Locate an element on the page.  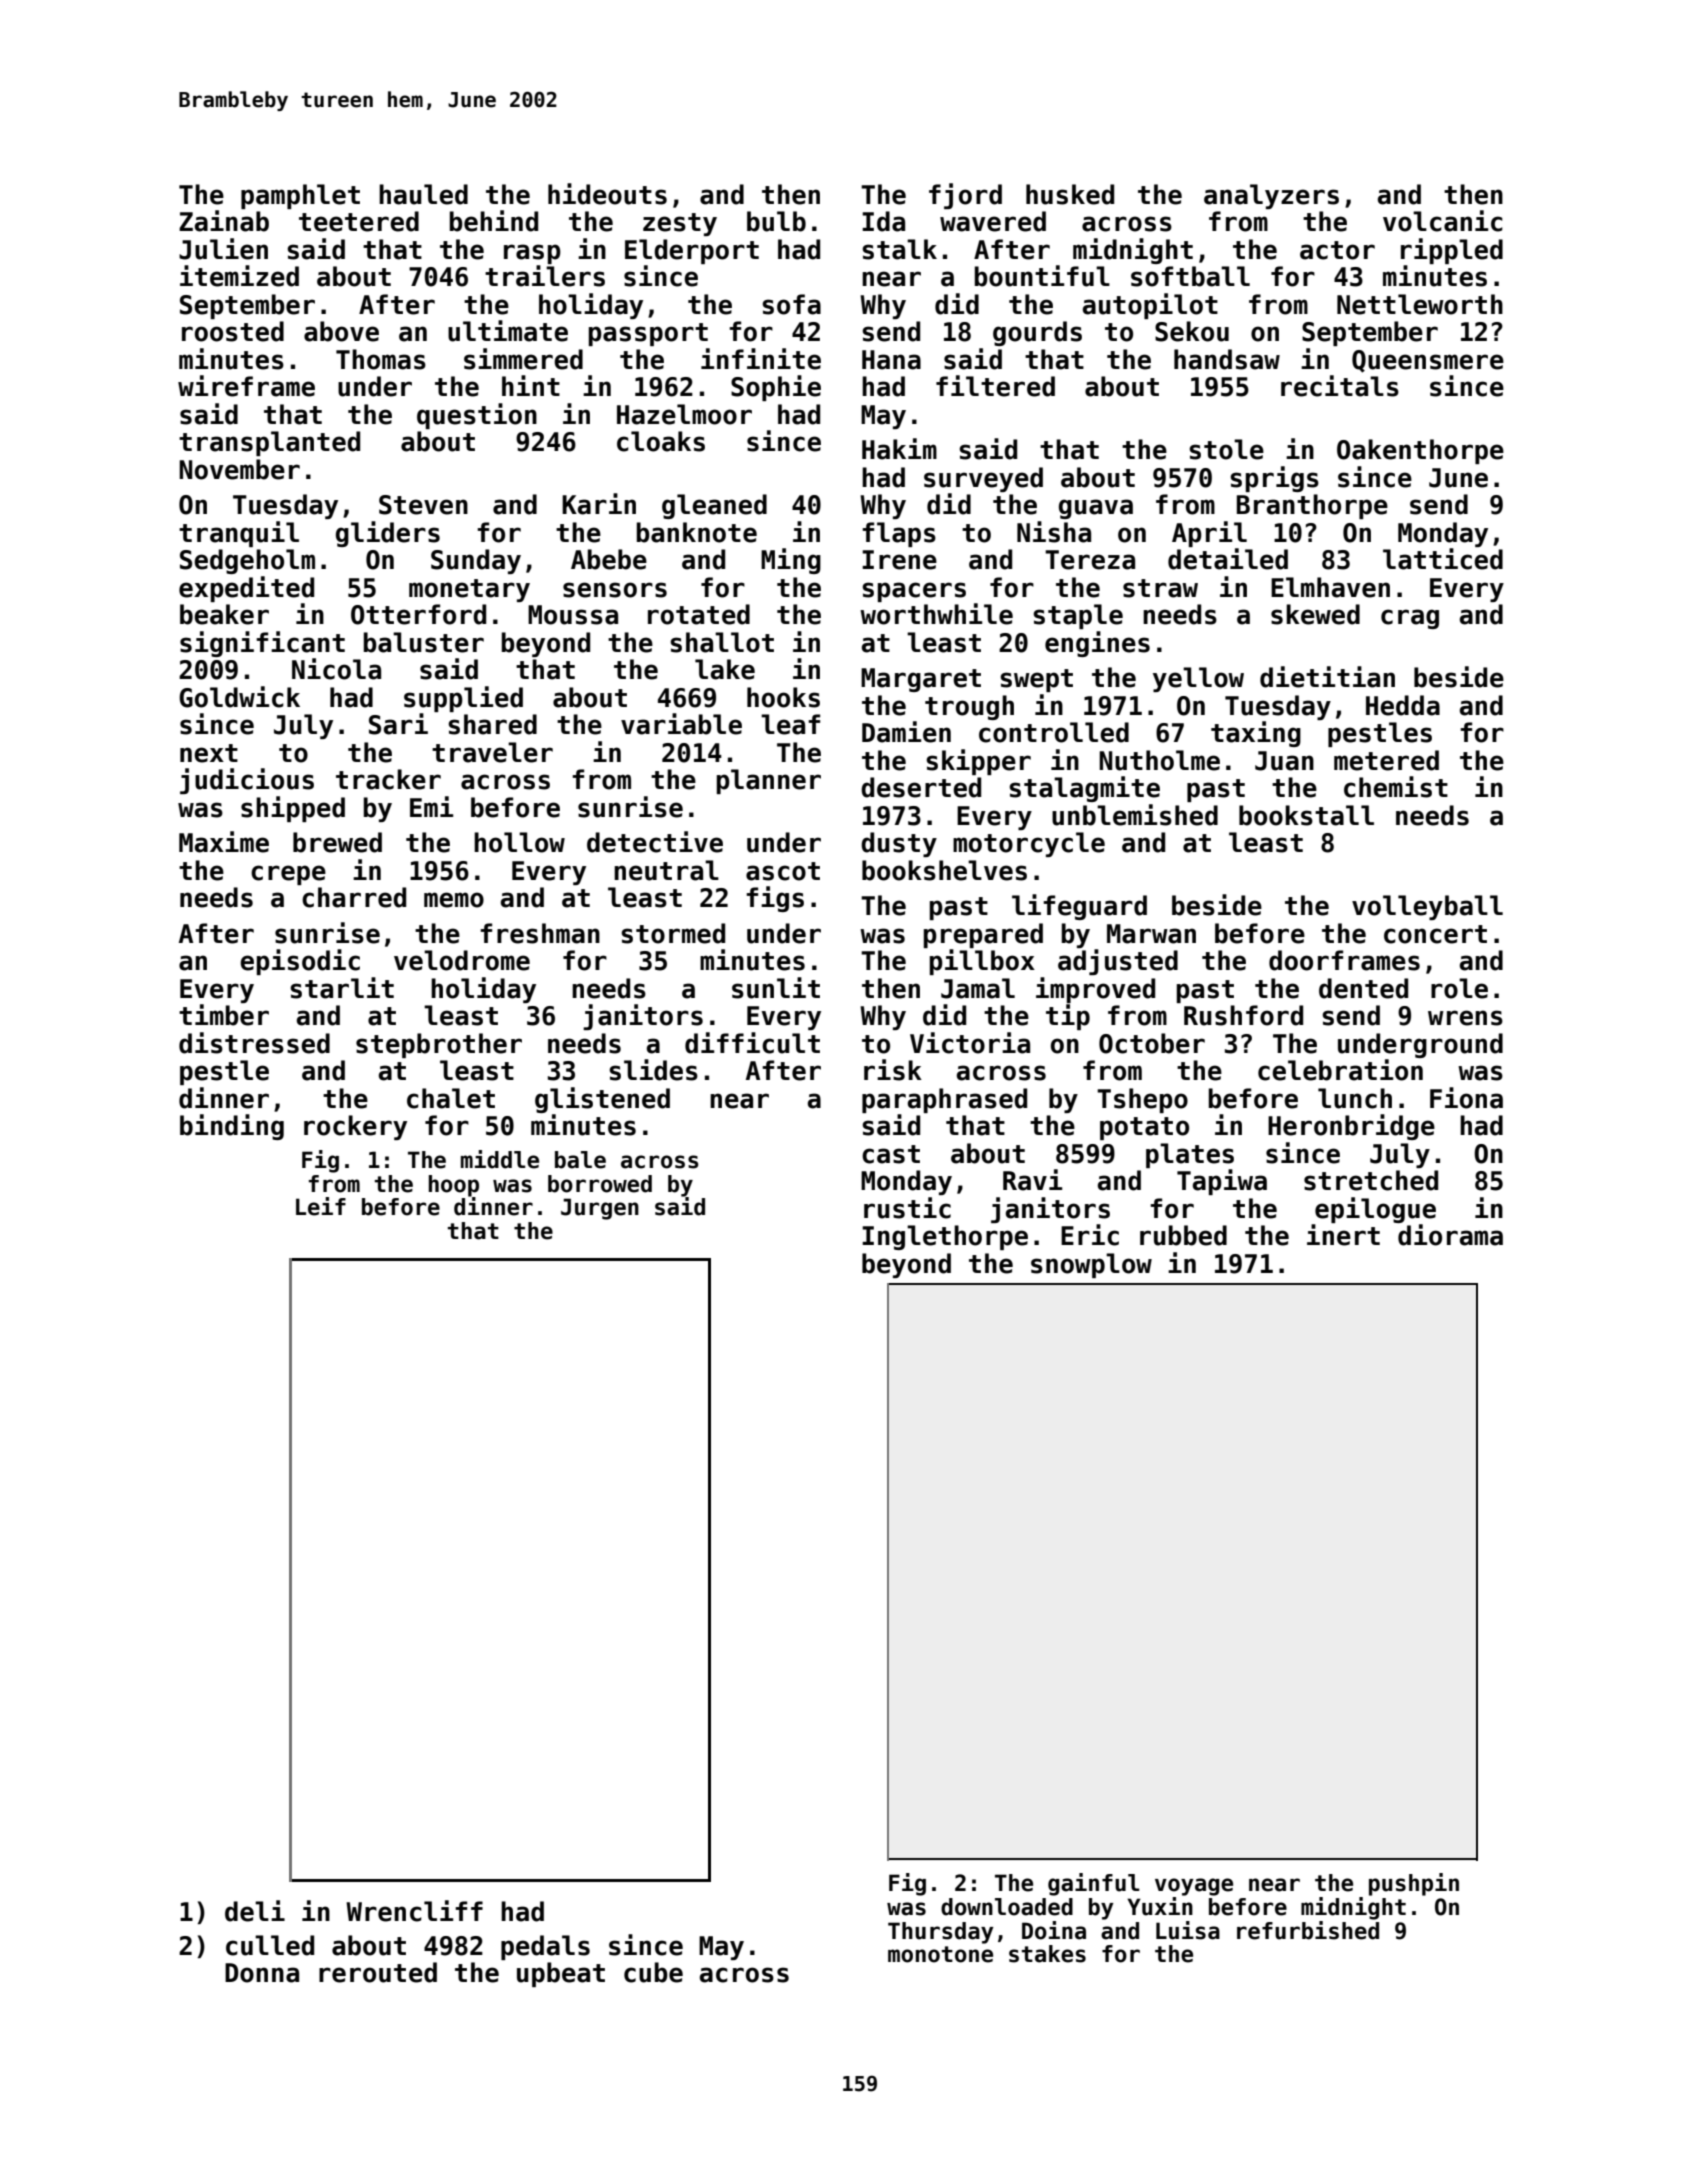
fjord is located at coordinates (965, 196).
